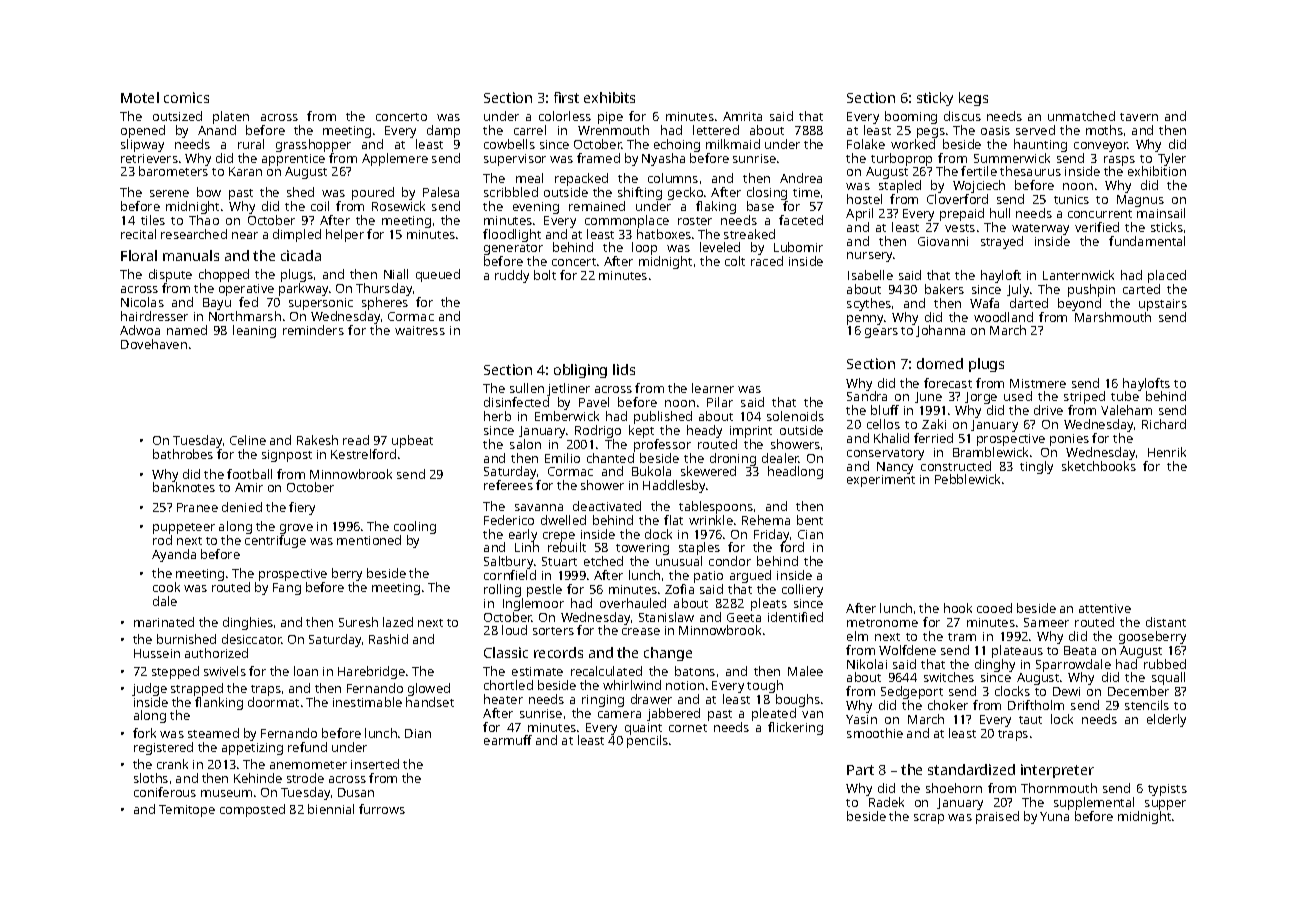  What do you see at coordinates (149, 689) in the page?
I see `judge` at bounding box center [149, 689].
